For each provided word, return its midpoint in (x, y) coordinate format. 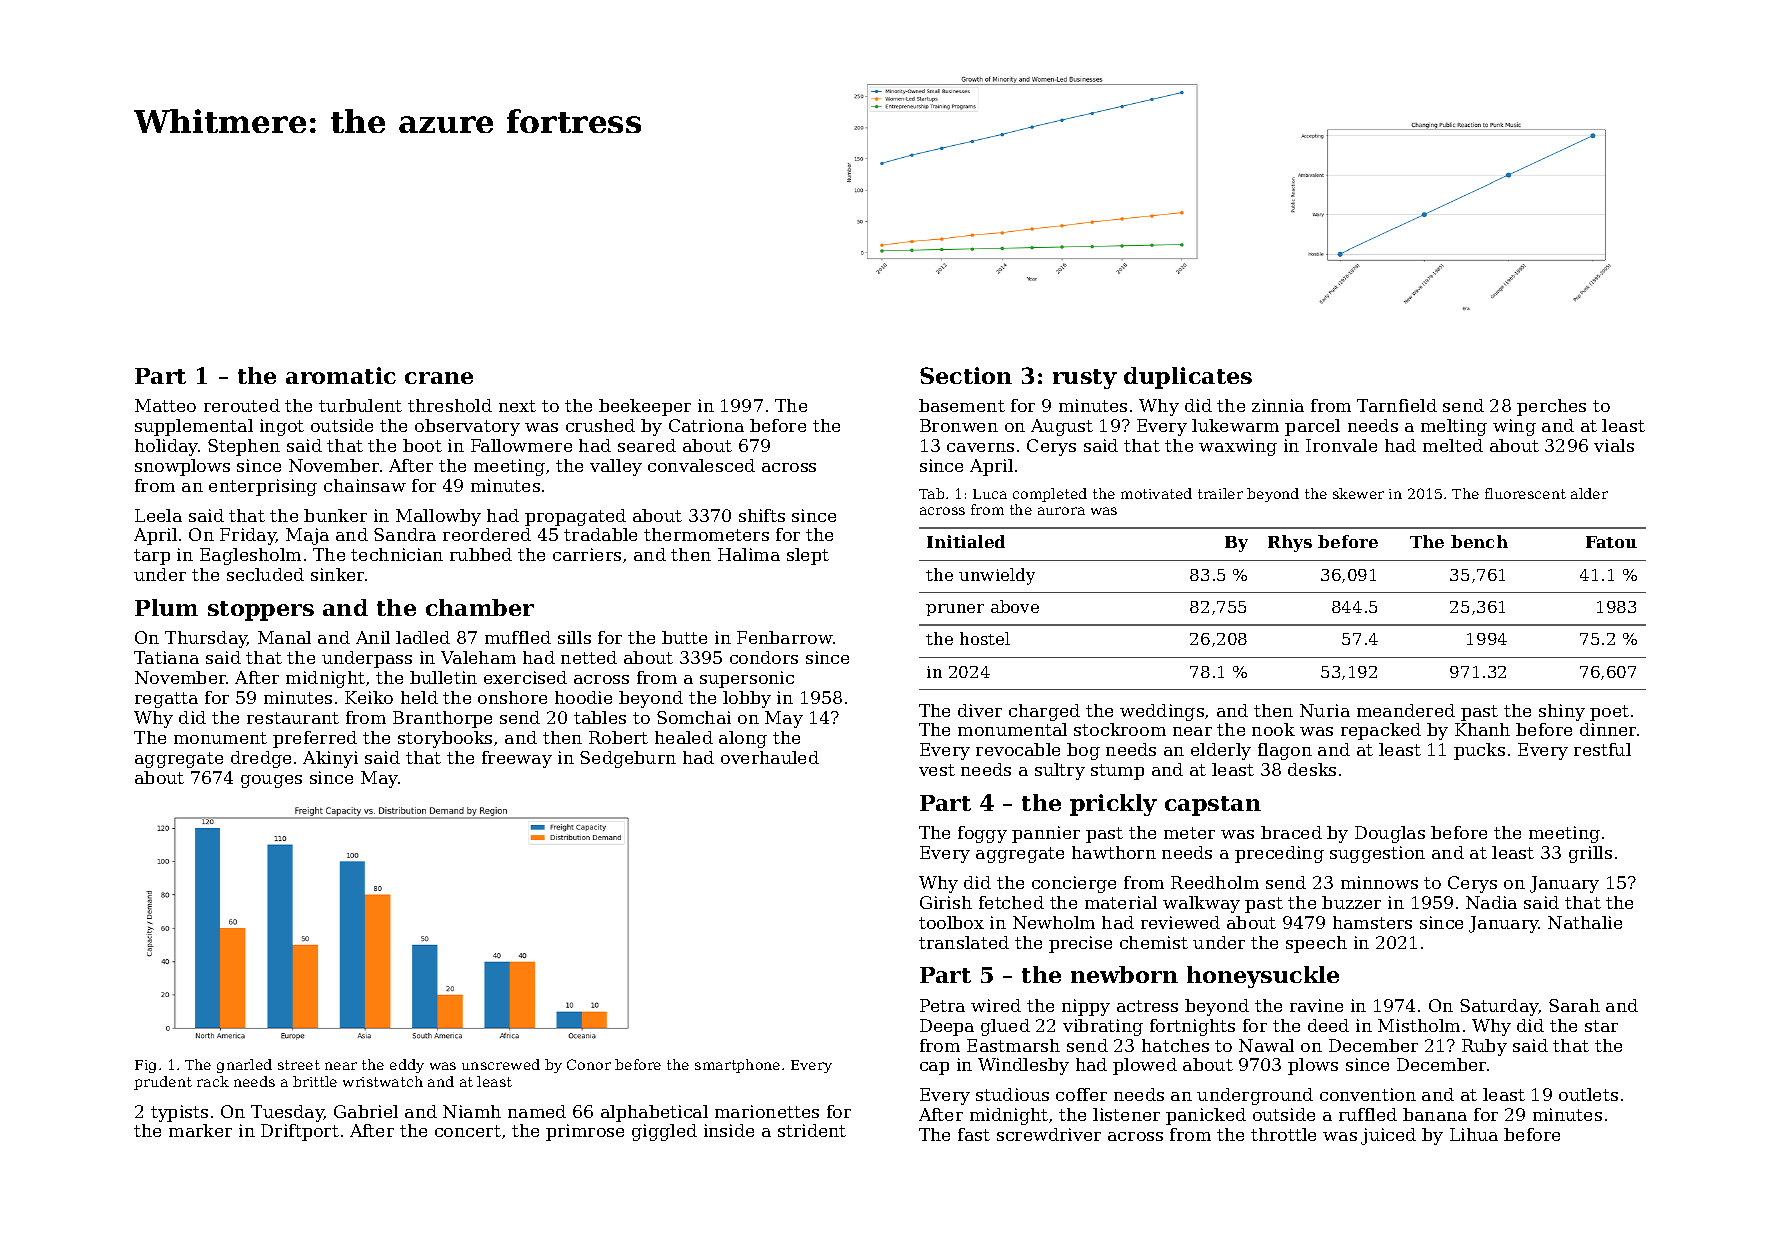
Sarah (1574, 1005)
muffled (518, 637)
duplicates (1188, 378)
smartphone (737, 1066)
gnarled (244, 1066)
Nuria (1325, 710)
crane (439, 378)
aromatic (341, 375)
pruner (955, 610)
